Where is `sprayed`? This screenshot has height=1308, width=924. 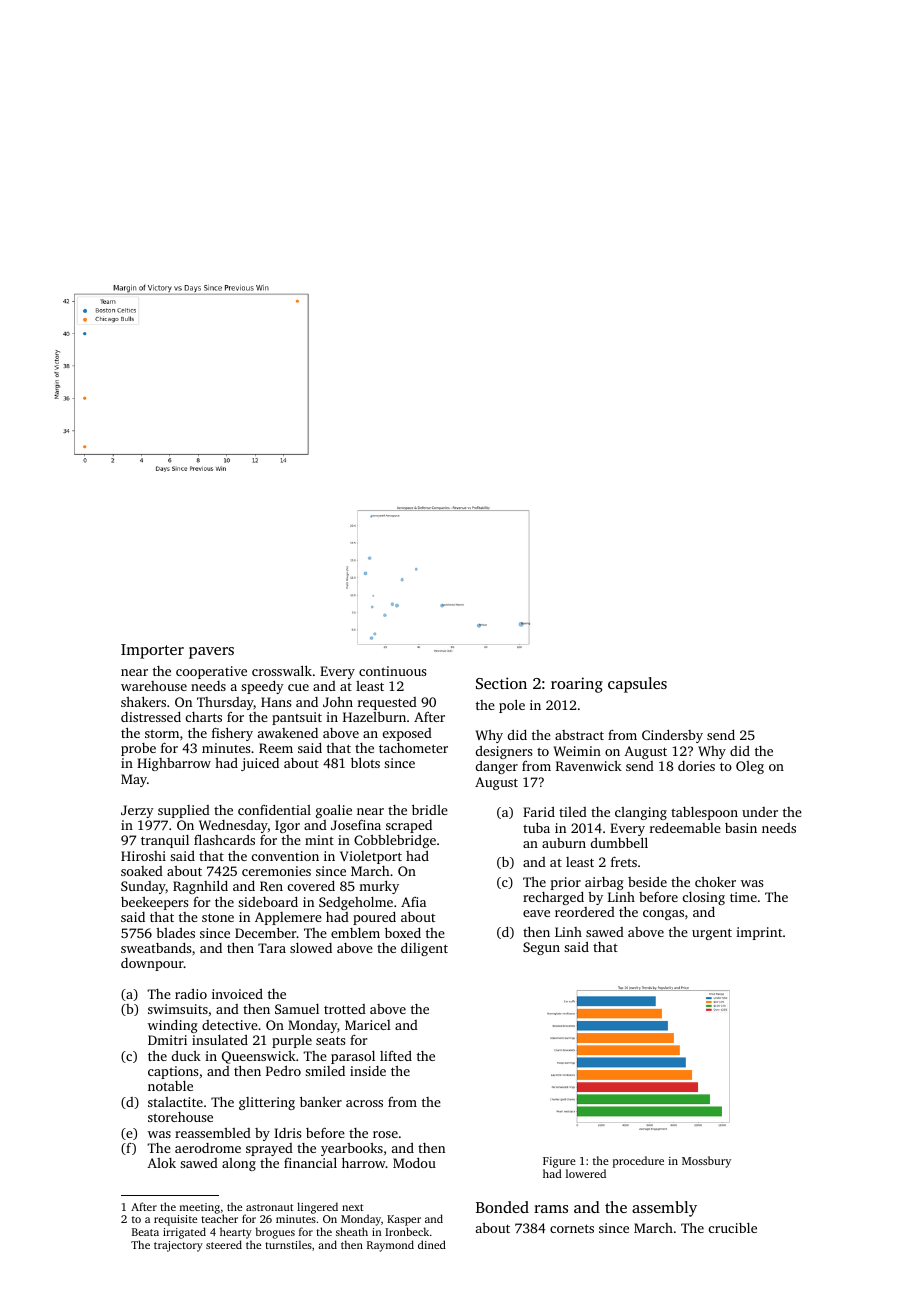 sprayed is located at coordinates (269, 1149).
